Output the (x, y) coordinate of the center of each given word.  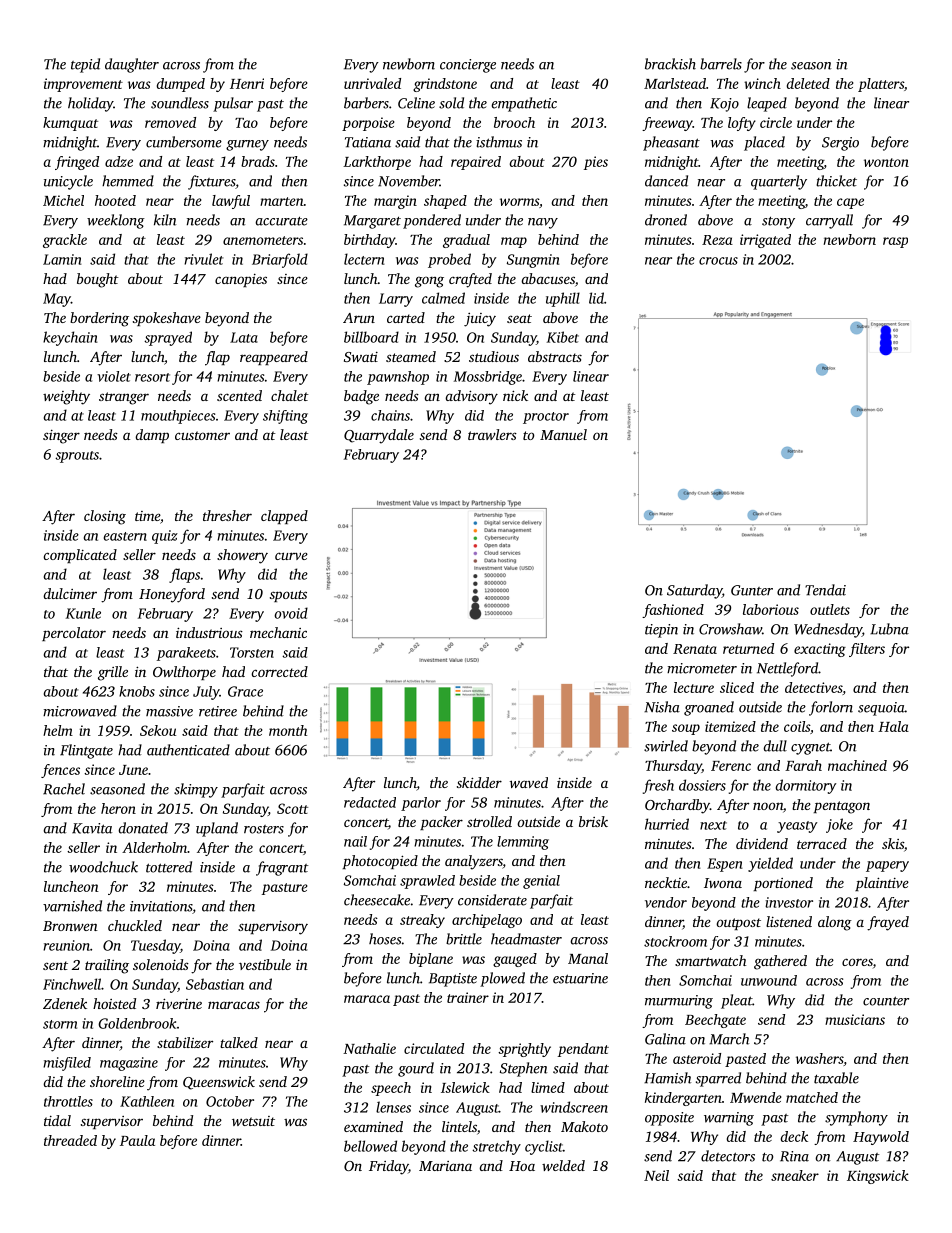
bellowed (370, 1146)
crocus (718, 261)
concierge (468, 66)
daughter (132, 65)
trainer (468, 997)
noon (768, 806)
